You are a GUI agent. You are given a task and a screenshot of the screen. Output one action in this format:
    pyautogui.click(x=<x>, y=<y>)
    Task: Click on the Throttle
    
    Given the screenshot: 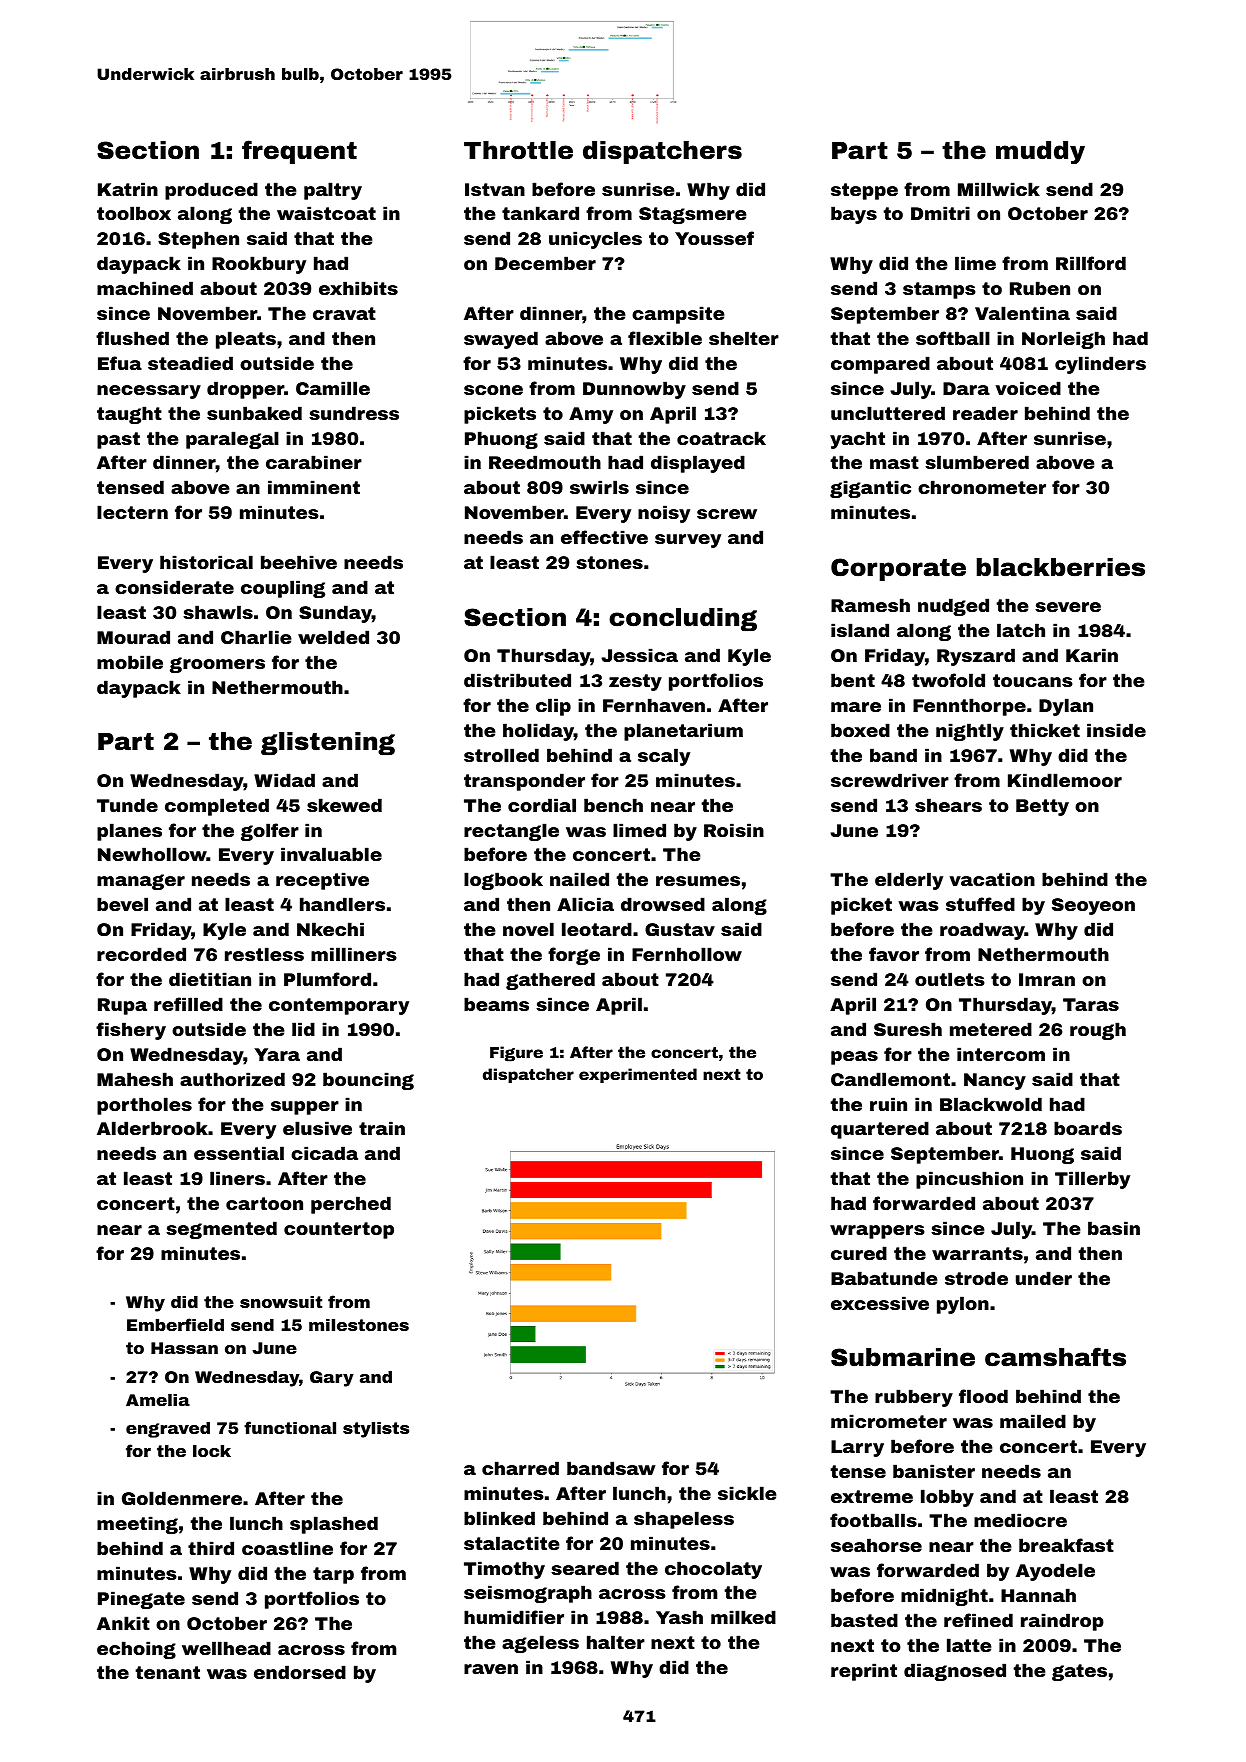 What is the action you would take?
    pyautogui.click(x=518, y=150)
